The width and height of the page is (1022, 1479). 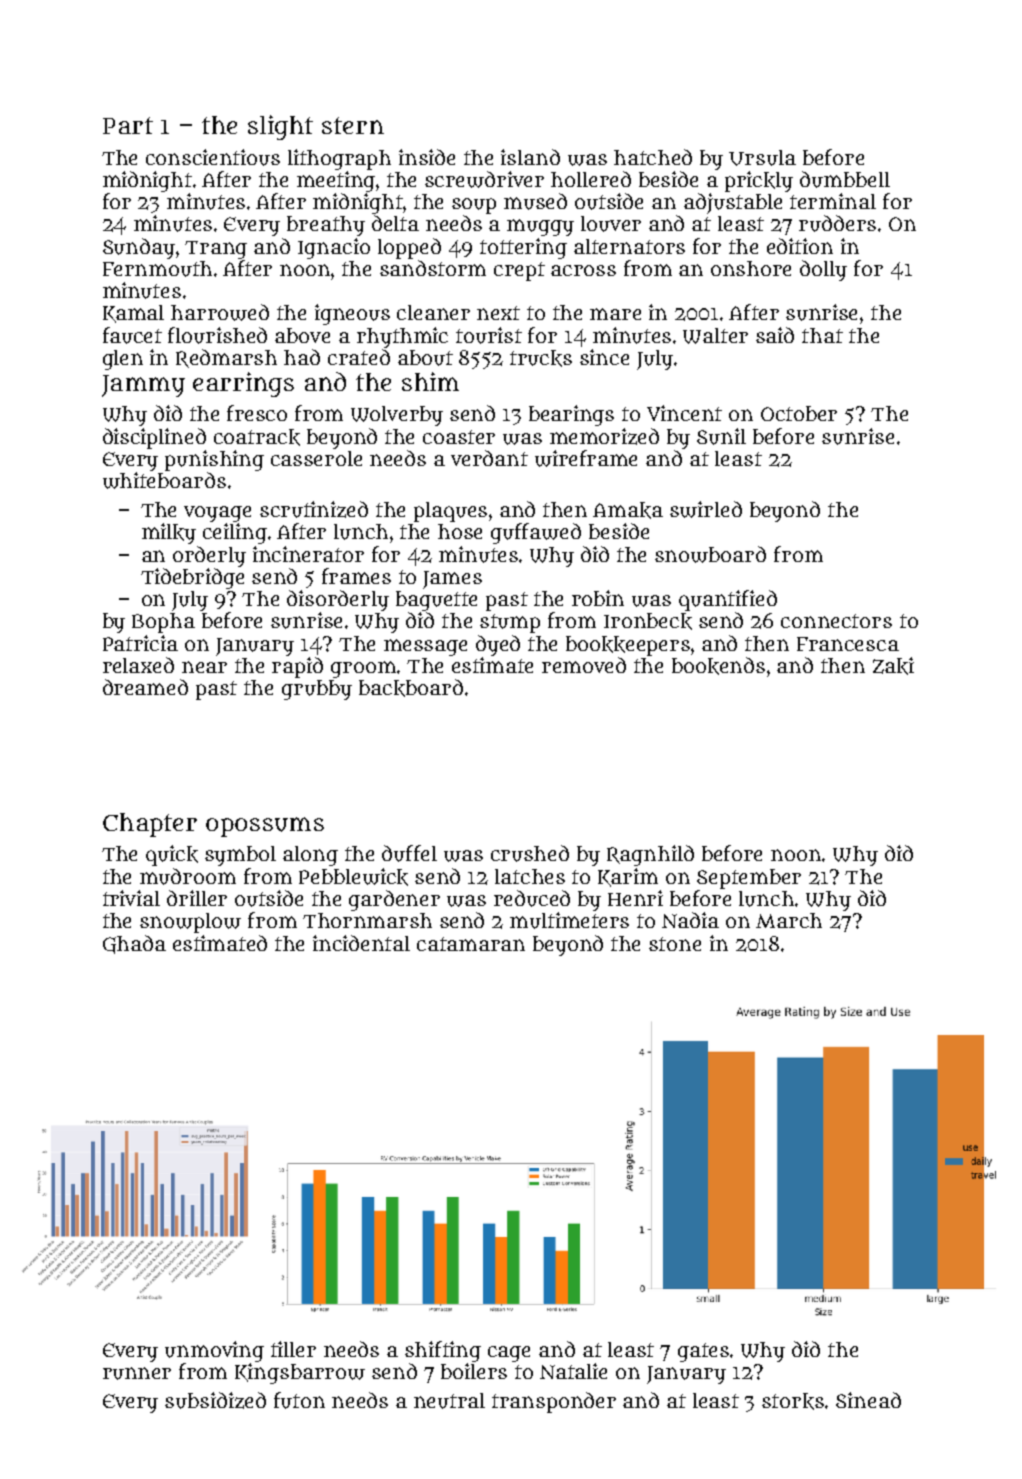 What do you see at coordinates (523, 248) in the page?
I see `tottering` at bounding box center [523, 248].
